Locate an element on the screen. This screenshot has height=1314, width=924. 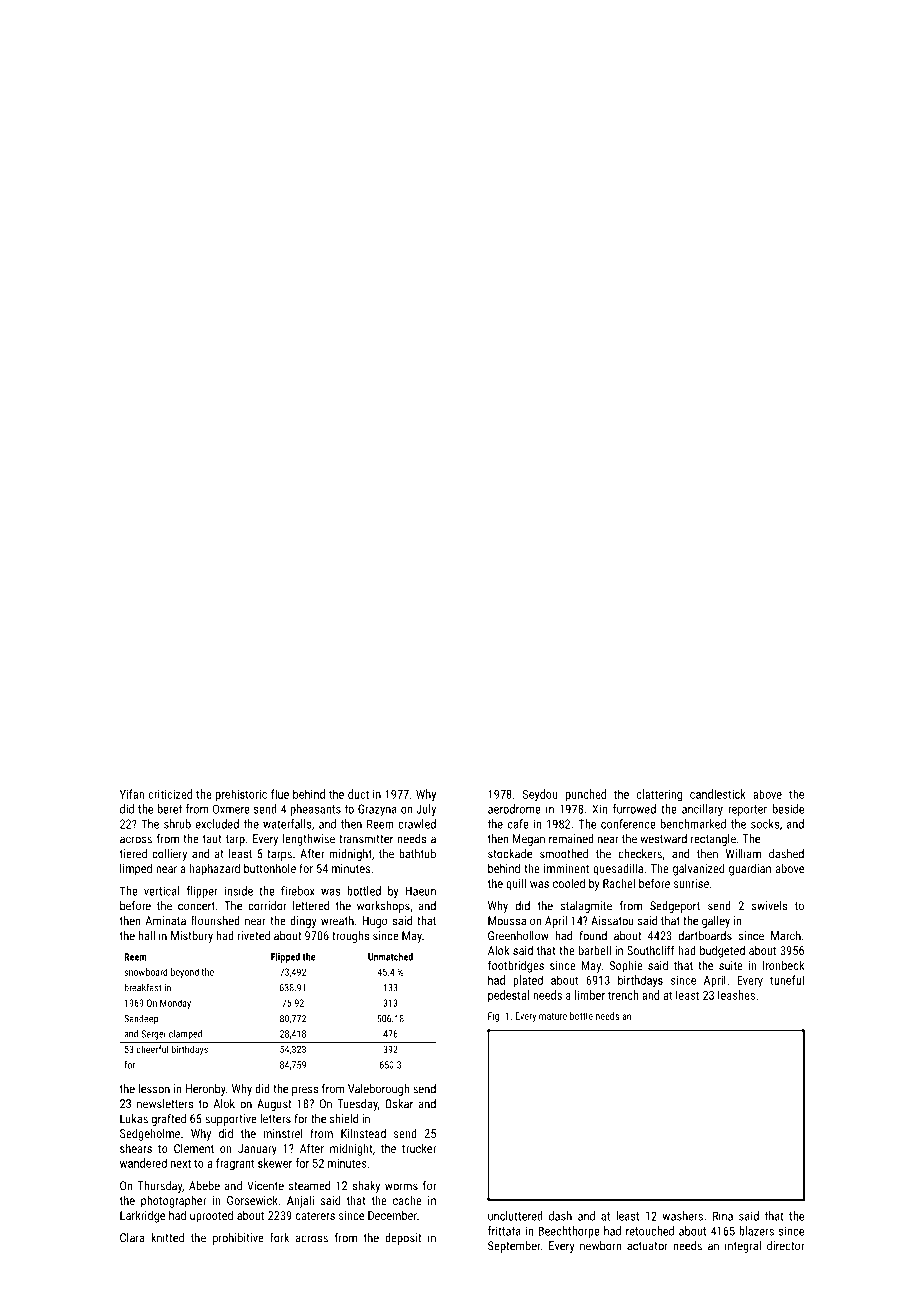
Fig is located at coordinates (493, 1017).
